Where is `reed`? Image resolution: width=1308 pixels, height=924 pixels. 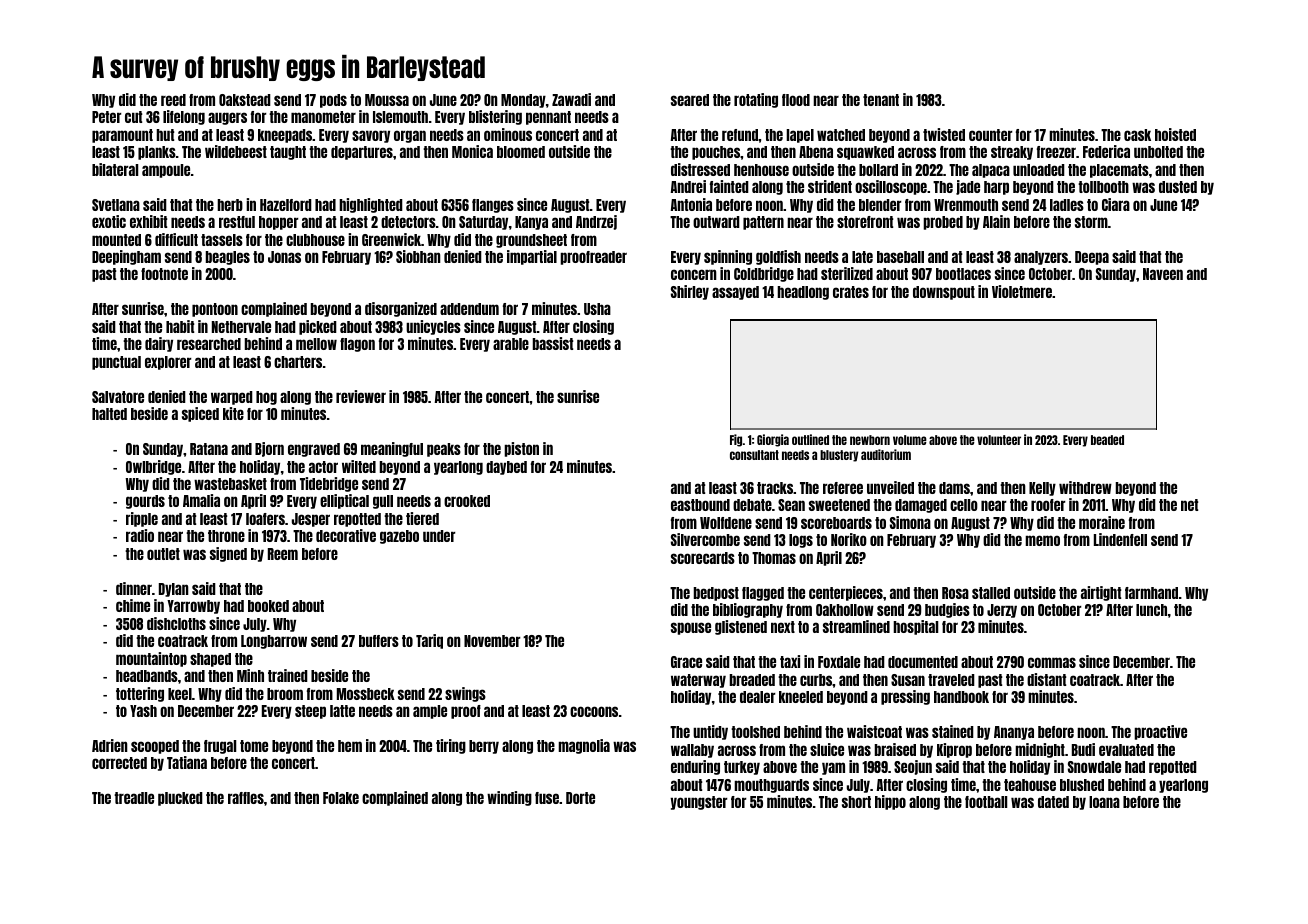 reed is located at coordinates (173, 100).
